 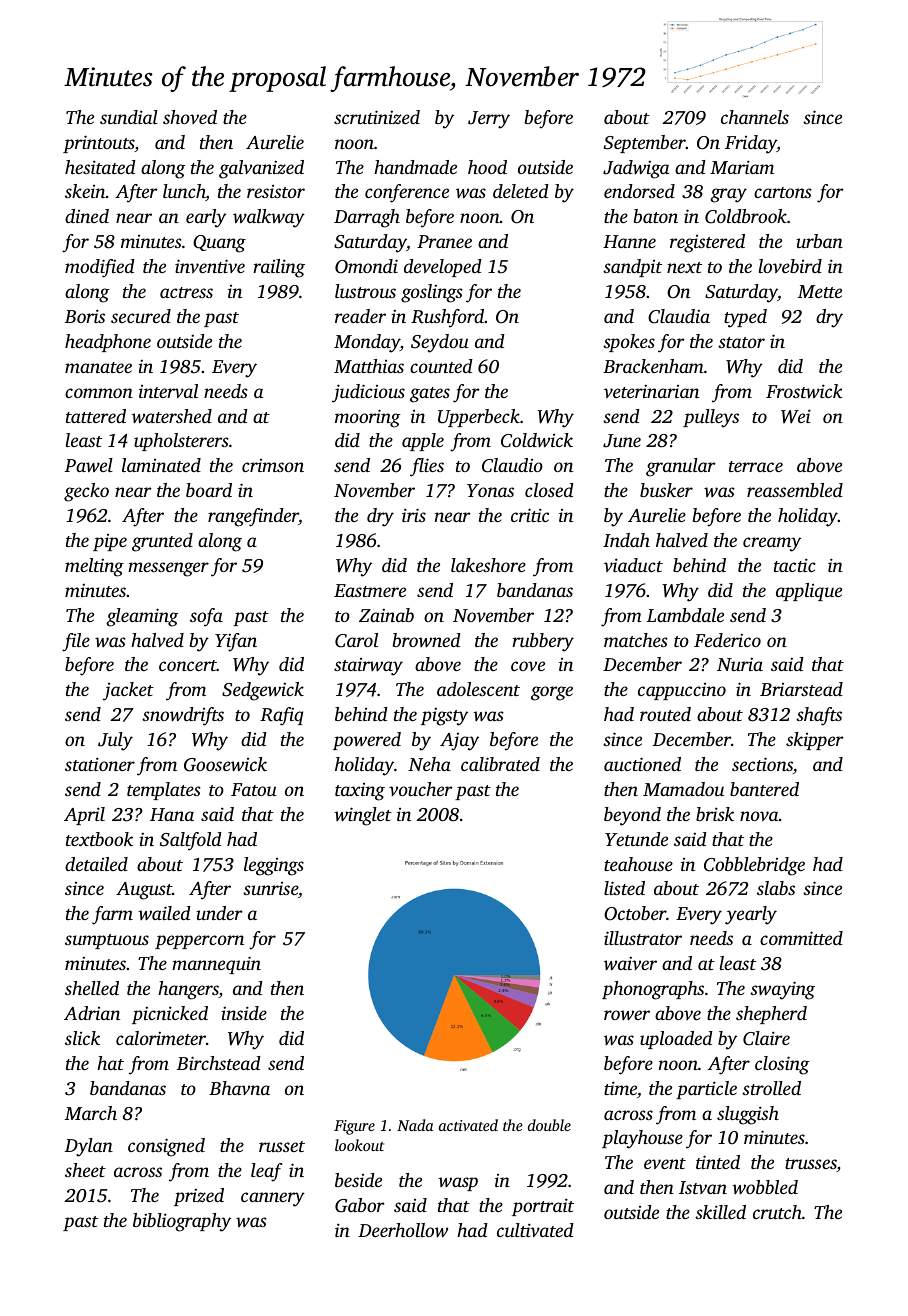 What do you see at coordinates (535, 1230) in the image?
I see `cultivated` at bounding box center [535, 1230].
